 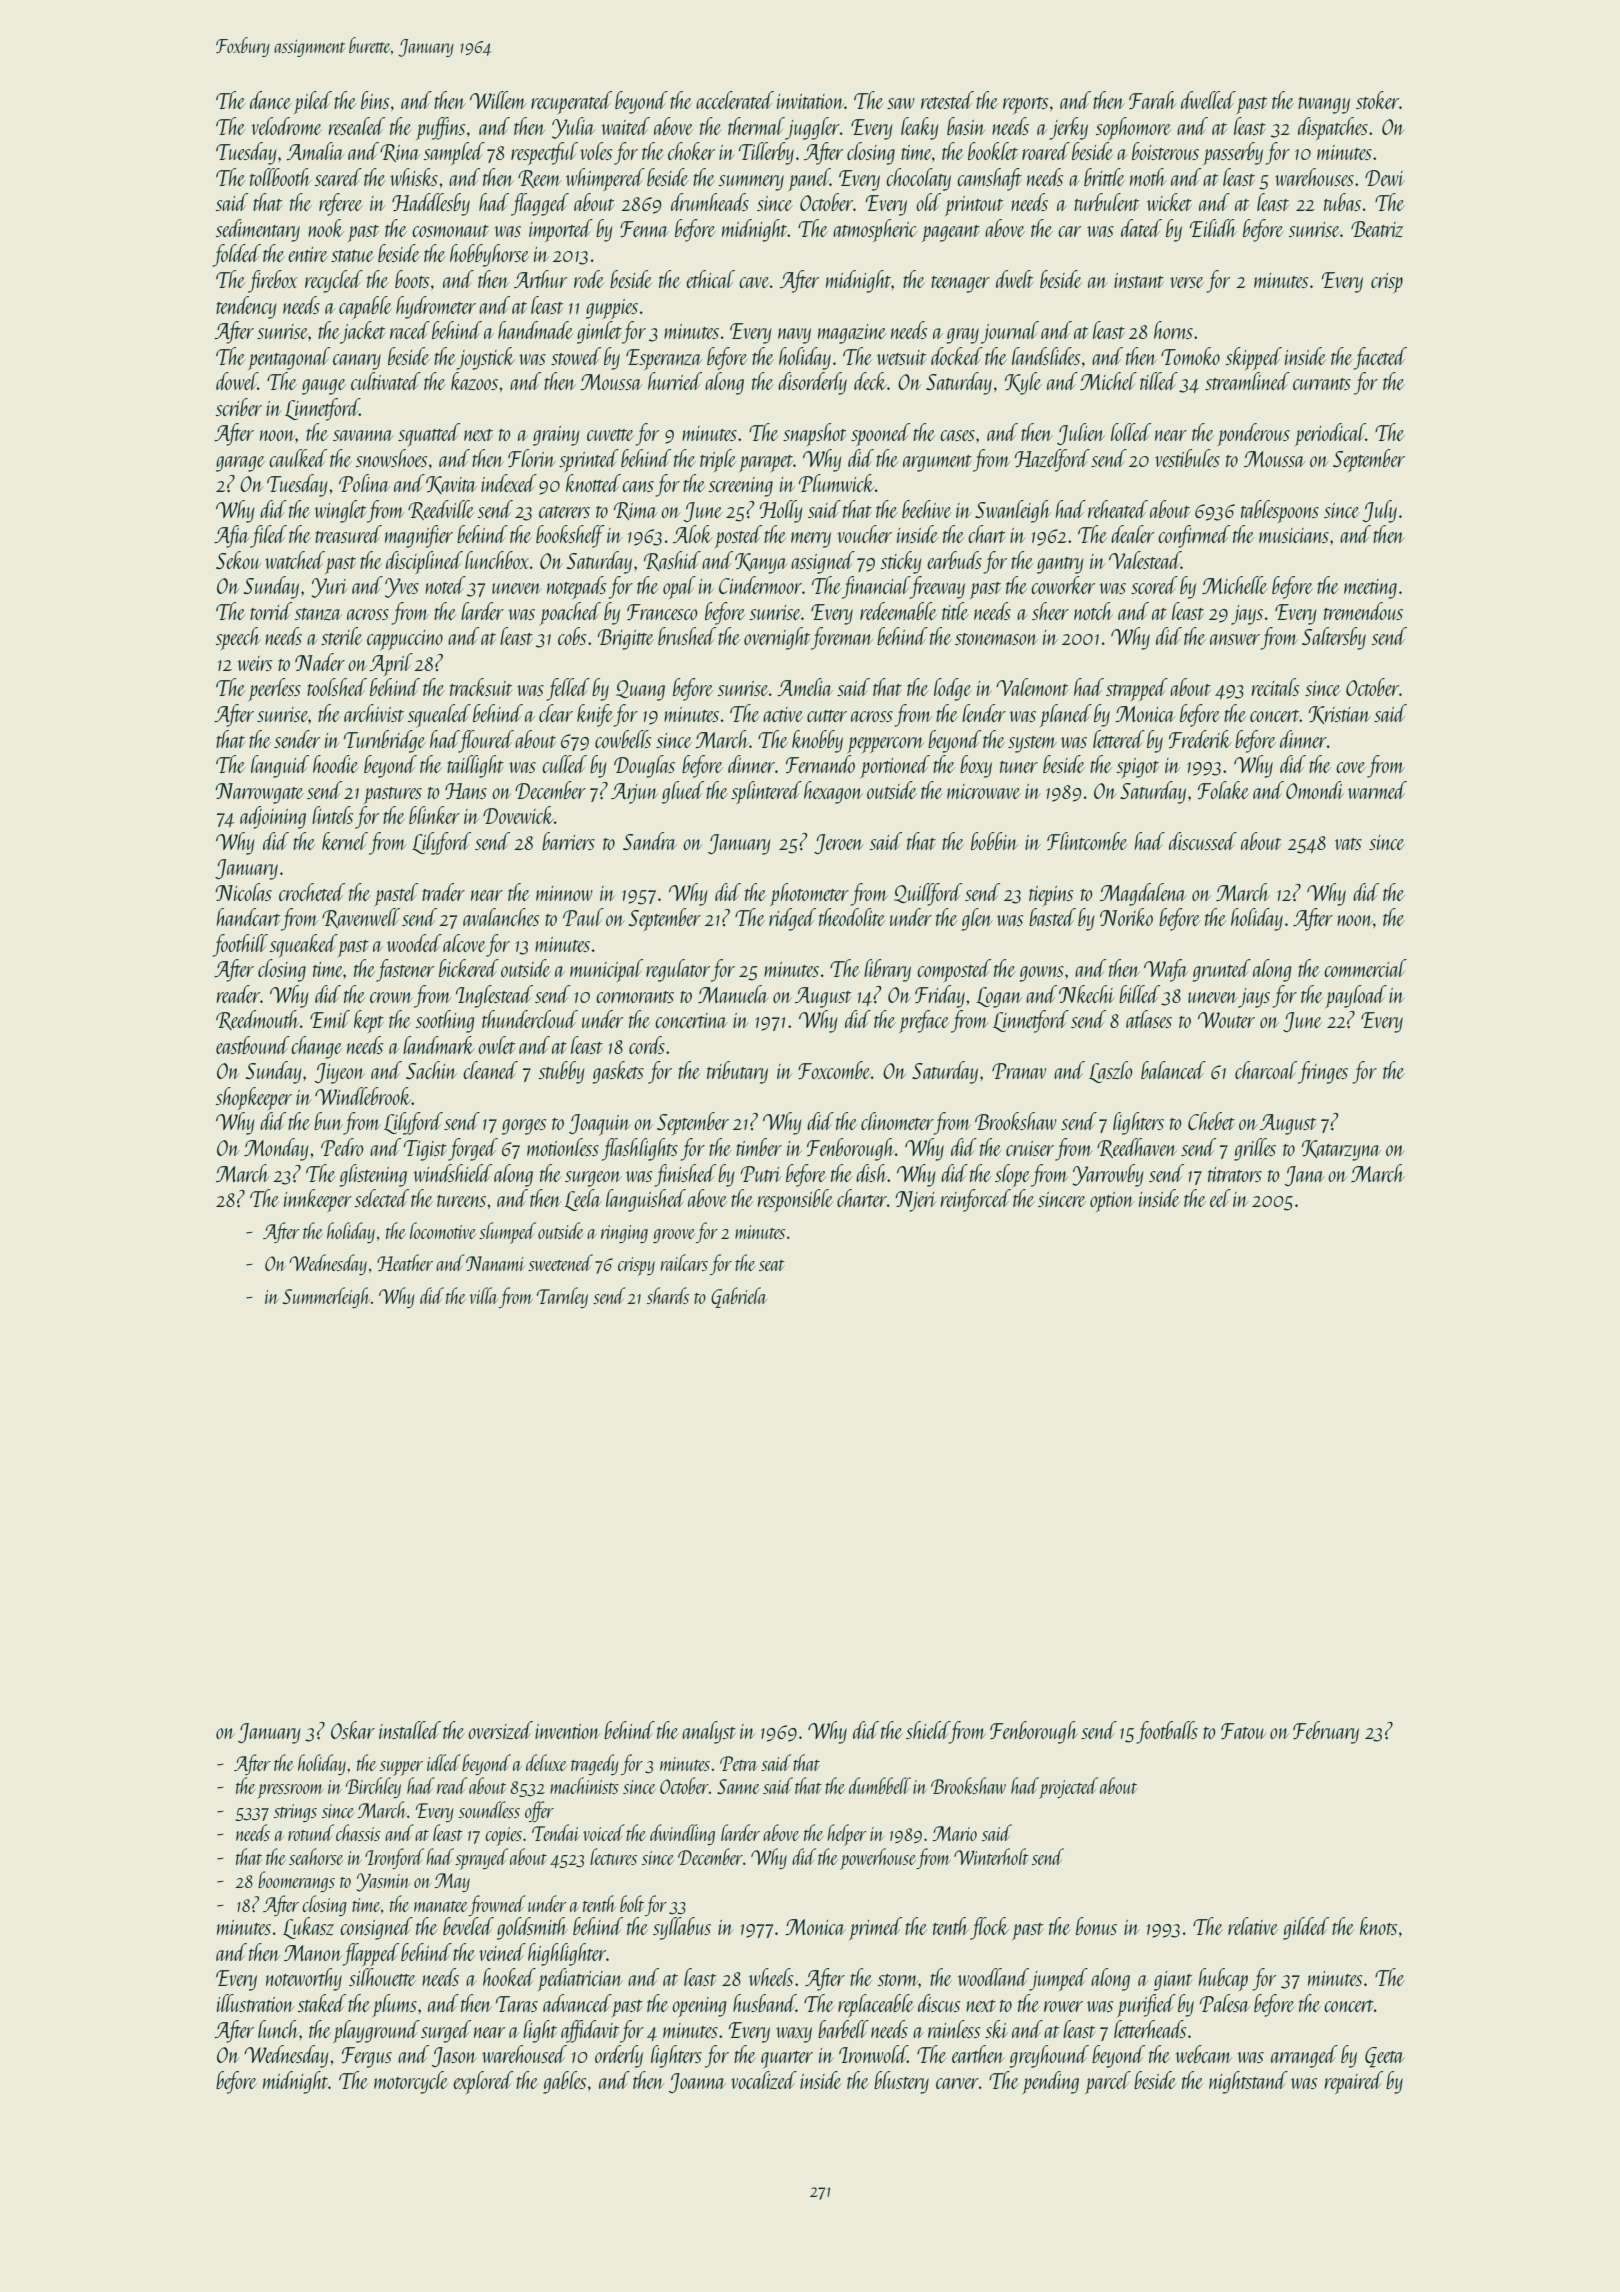 What do you see at coordinates (1385, 2057) in the document?
I see `Geeta` at bounding box center [1385, 2057].
